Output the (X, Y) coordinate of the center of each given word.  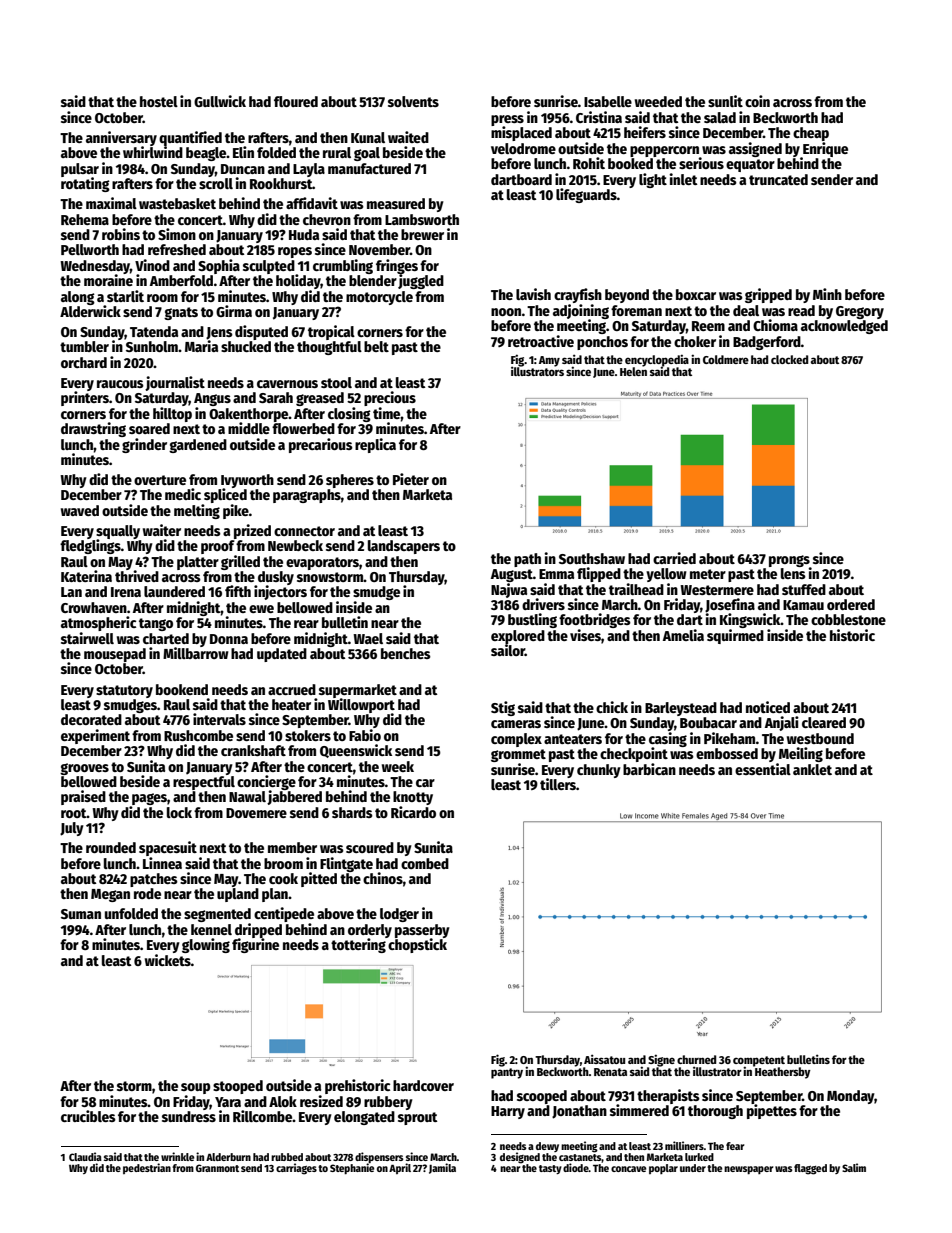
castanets (580, 1157)
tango (156, 624)
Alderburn (228, 1157)
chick (612, 707)
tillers (558, 784)
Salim (854, 1167)
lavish (533, 294)
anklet (812, 769)
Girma (234, 311)
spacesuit (168, 848)
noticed (768, 707)
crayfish (578, 295)
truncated (778, 179)
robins (121, 234)
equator (750, 165)
